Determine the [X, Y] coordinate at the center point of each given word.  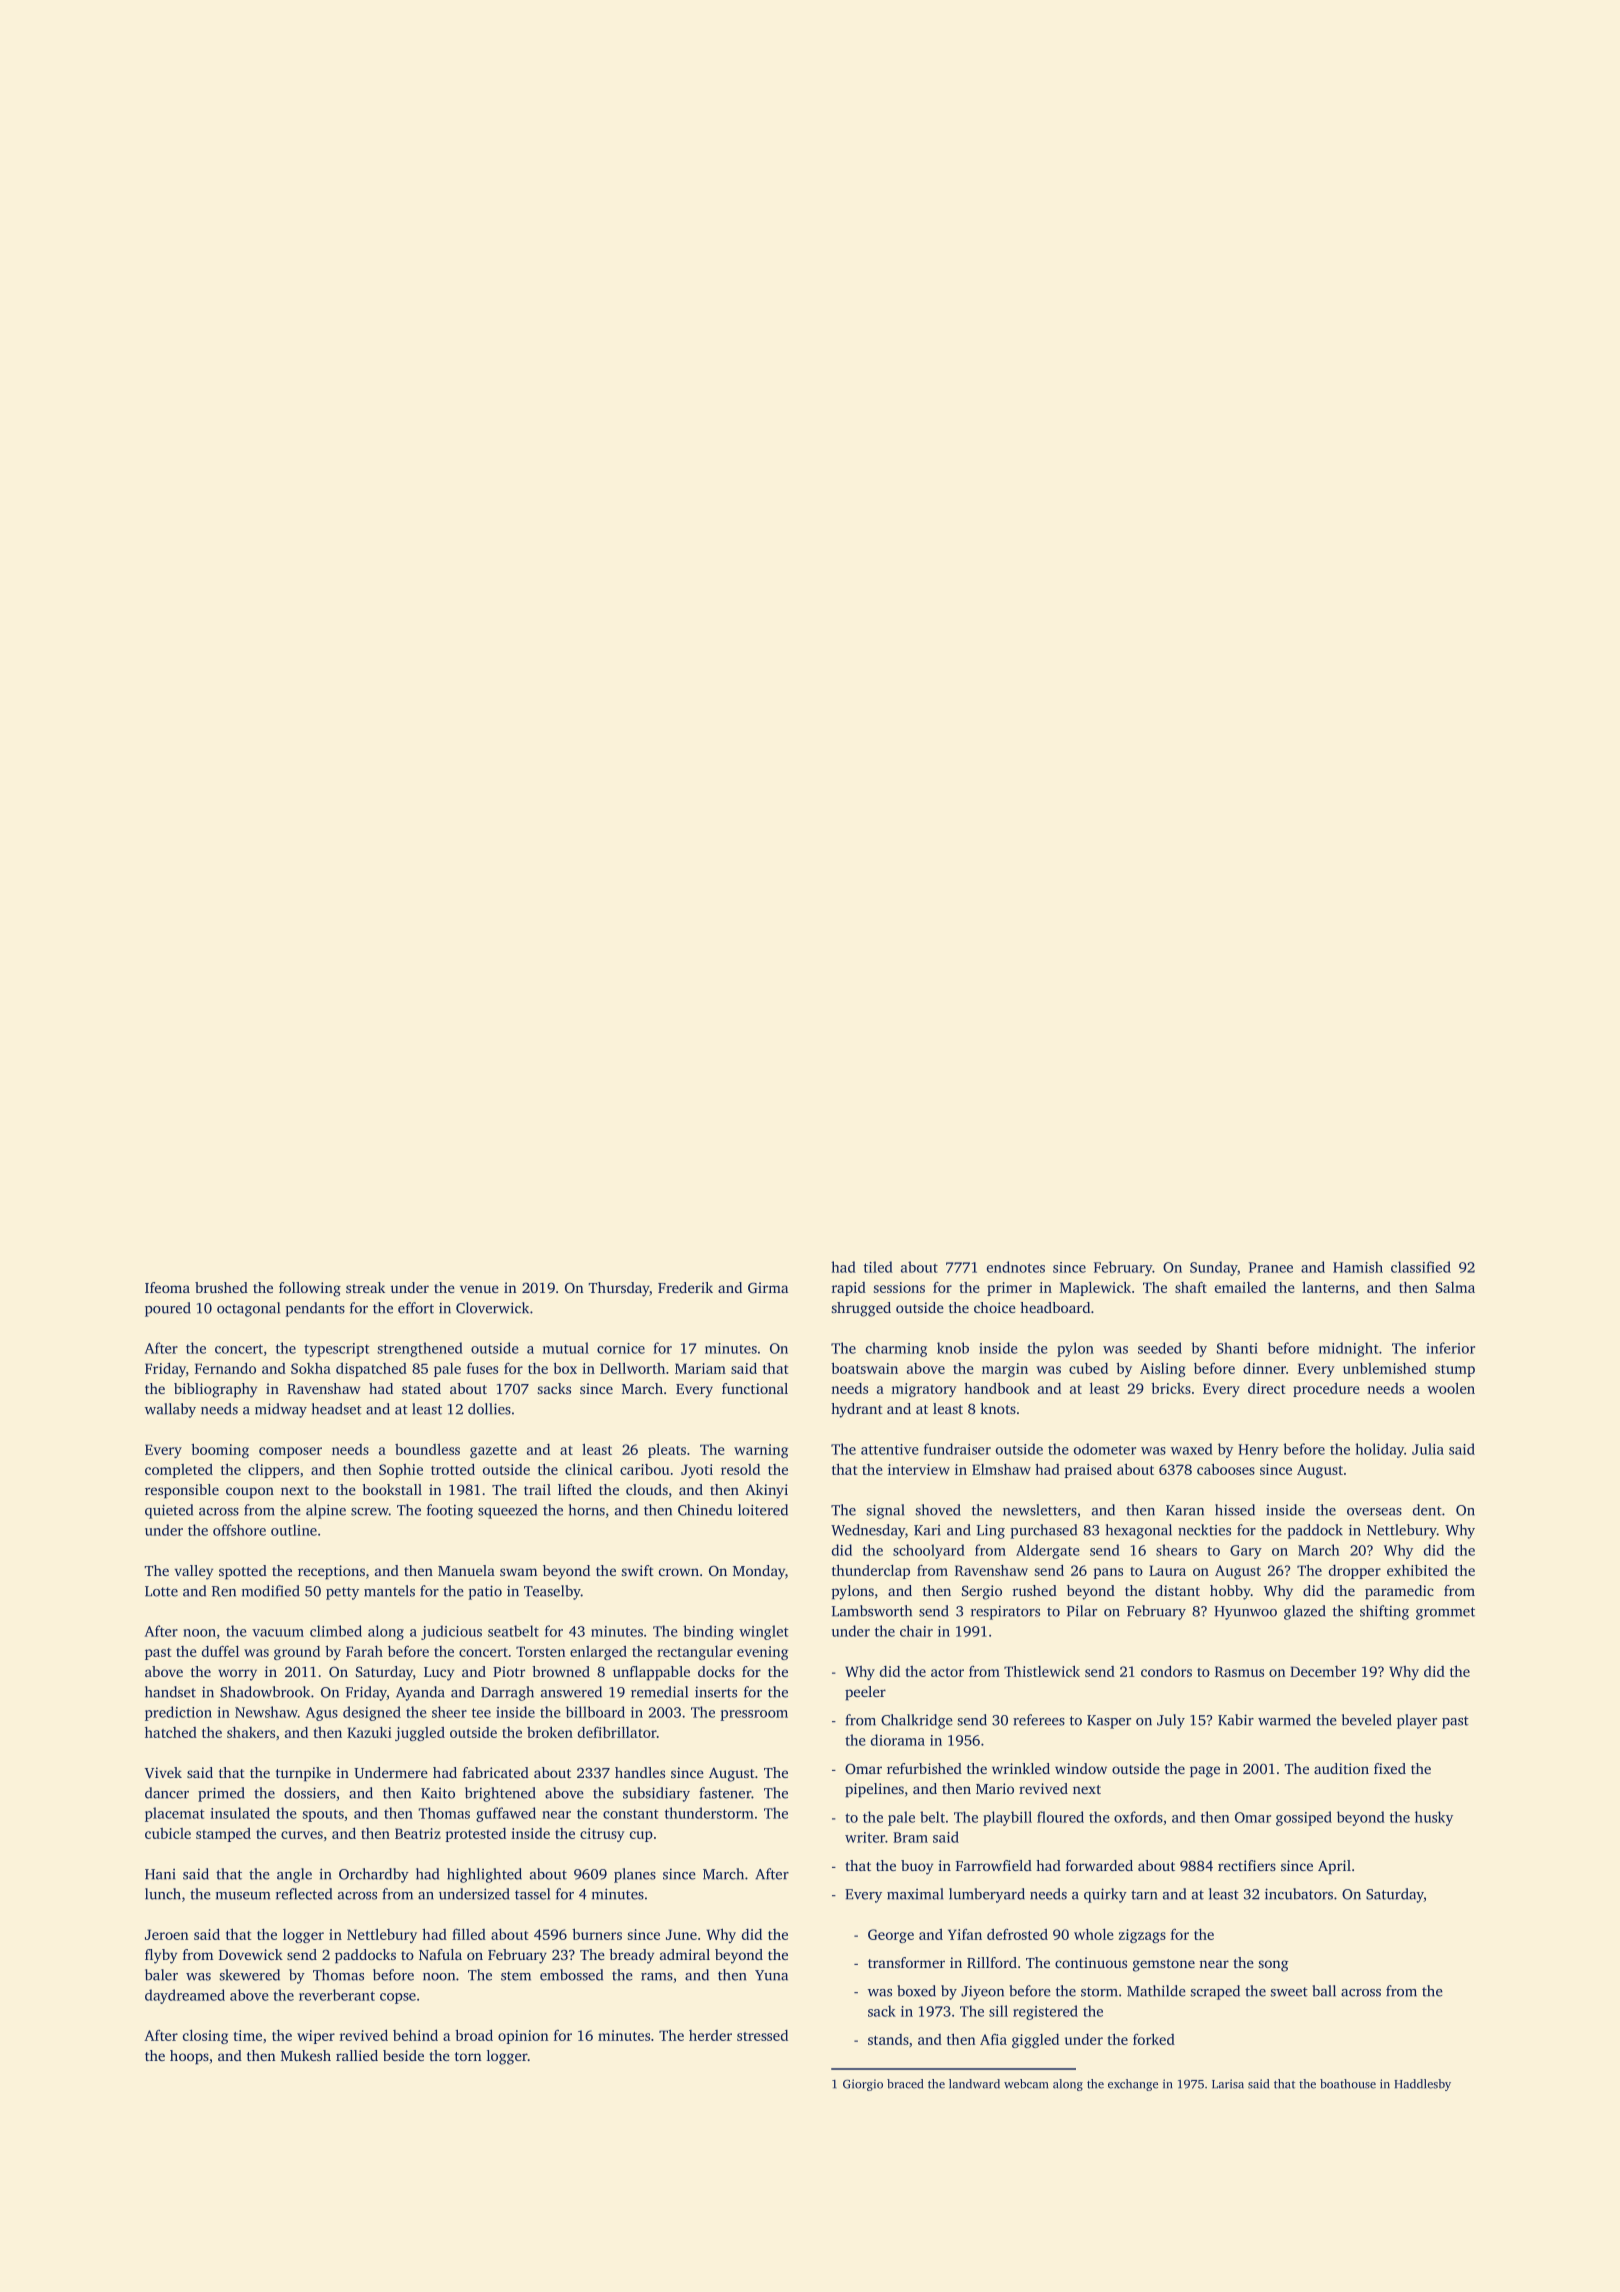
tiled [878, 1267]
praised [1088, 1471]
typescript [337, 1350]
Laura [1167, 1570]
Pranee [1271, 1267]
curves [302, 1835]
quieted [169, 1511]
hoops [189, 2057]
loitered [763, 1510]
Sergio [982, 1592]
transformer [906, 1962]
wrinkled [1021, 1768]
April [1334, 1867]
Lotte [161, 1591]
